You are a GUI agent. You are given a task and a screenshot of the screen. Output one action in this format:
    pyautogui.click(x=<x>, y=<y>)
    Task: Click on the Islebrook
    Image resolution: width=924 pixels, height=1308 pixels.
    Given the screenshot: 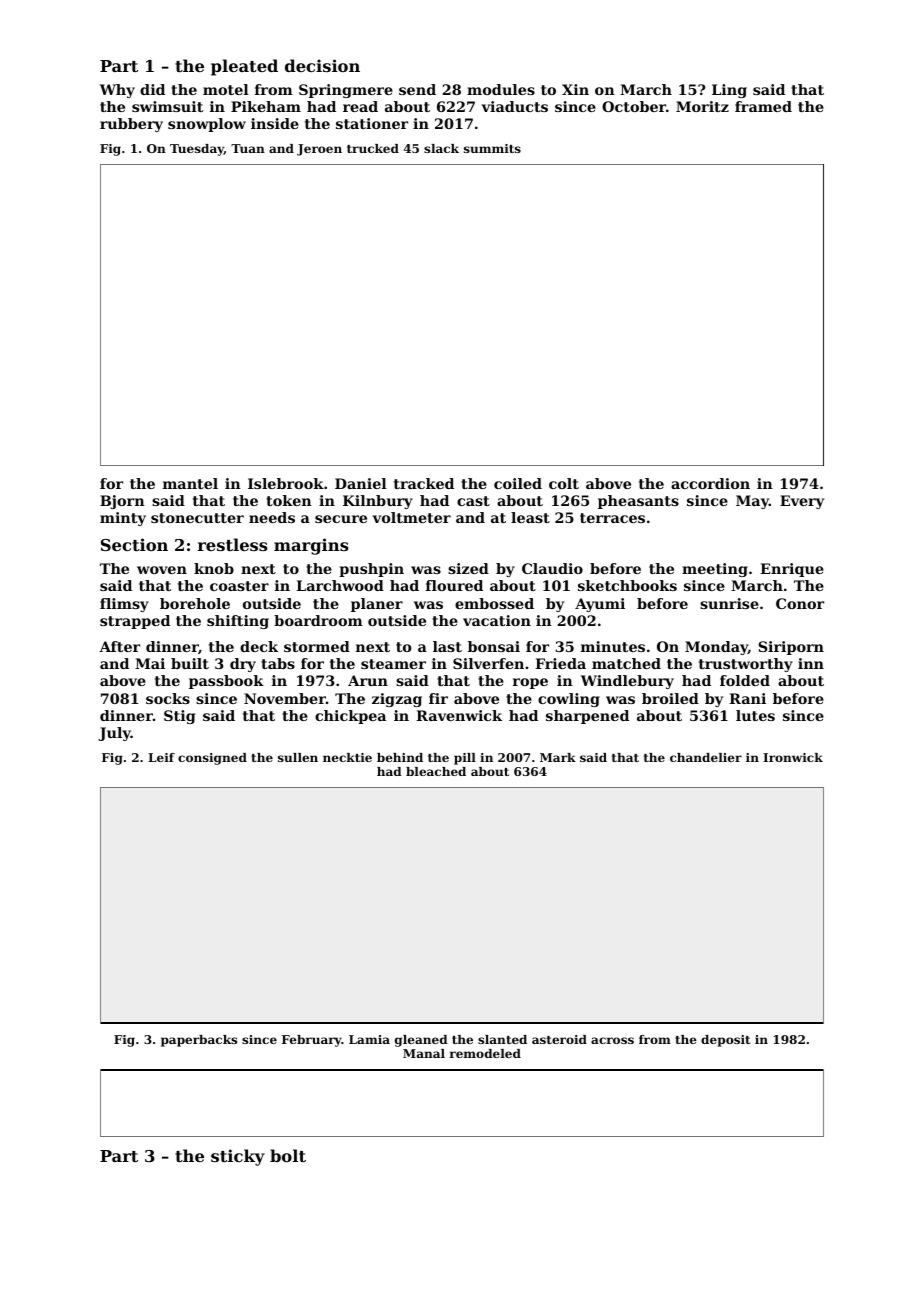 What is the action you would take?
    pyautogui.click(x=286, y=483)
